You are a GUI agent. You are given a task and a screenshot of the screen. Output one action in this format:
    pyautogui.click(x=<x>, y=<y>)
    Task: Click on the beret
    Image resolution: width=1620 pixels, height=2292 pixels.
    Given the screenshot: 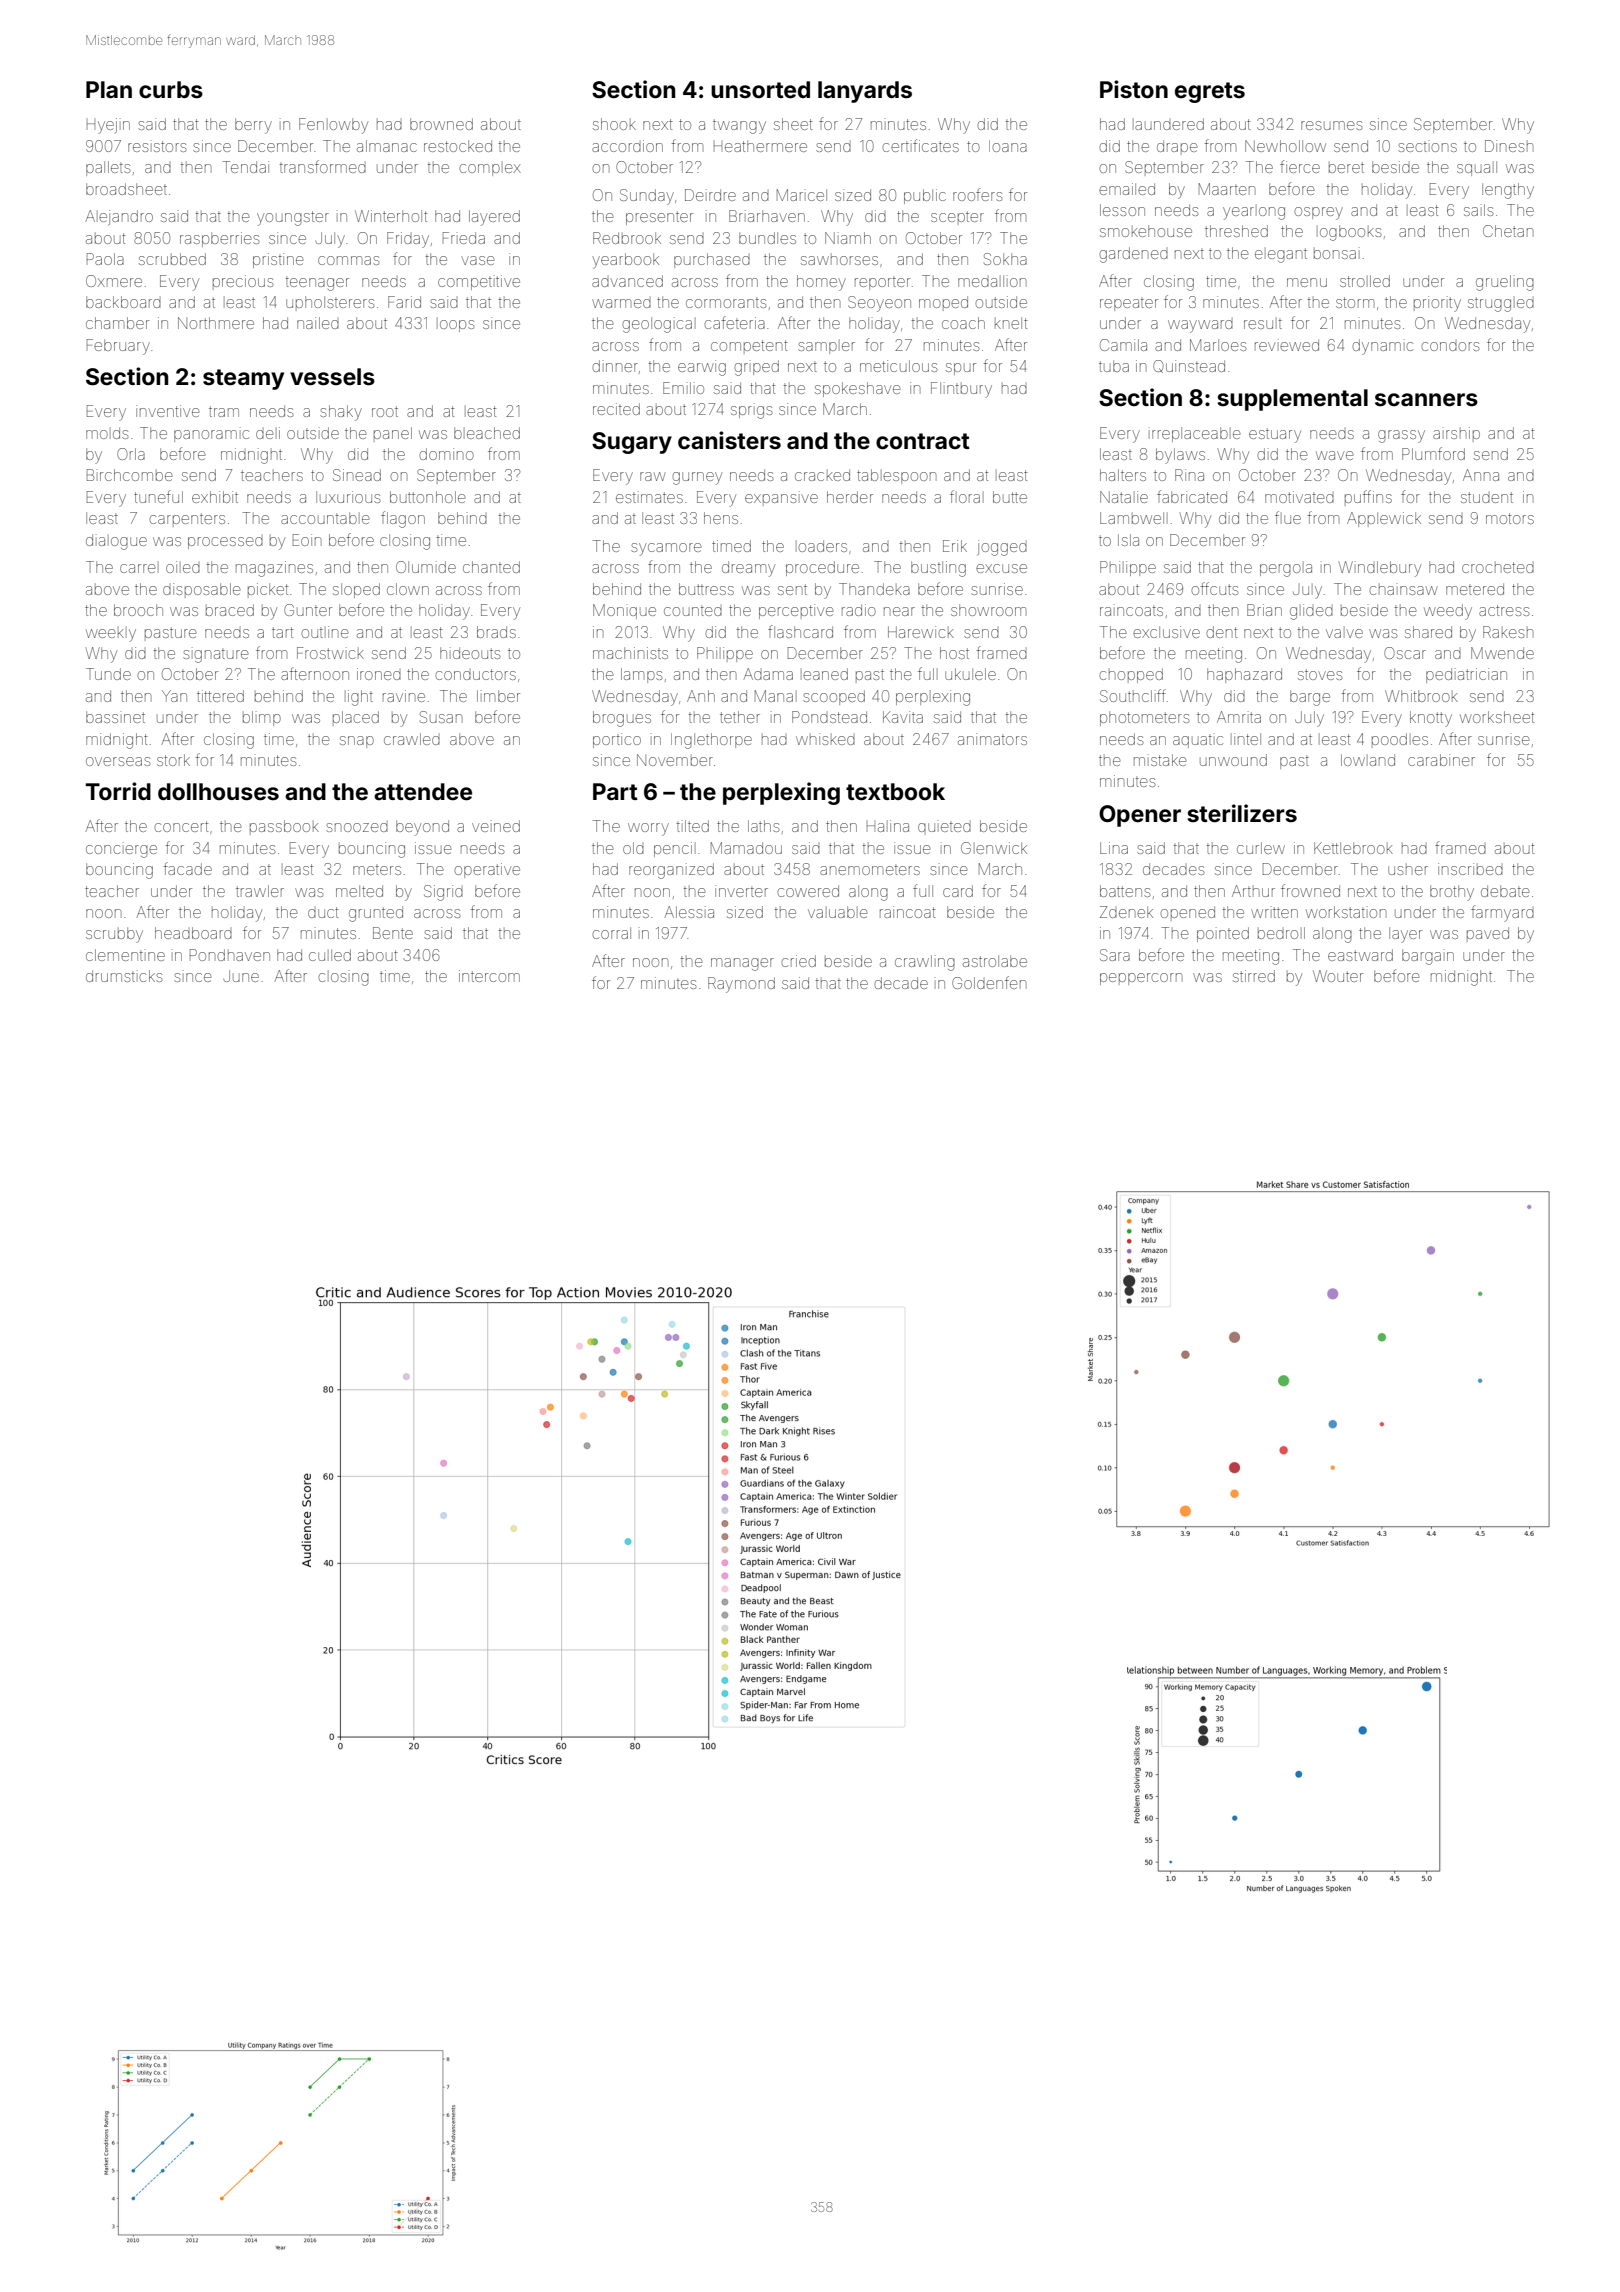 What is the action you would take?
    pyautogui.click(x=1346, y=167)
